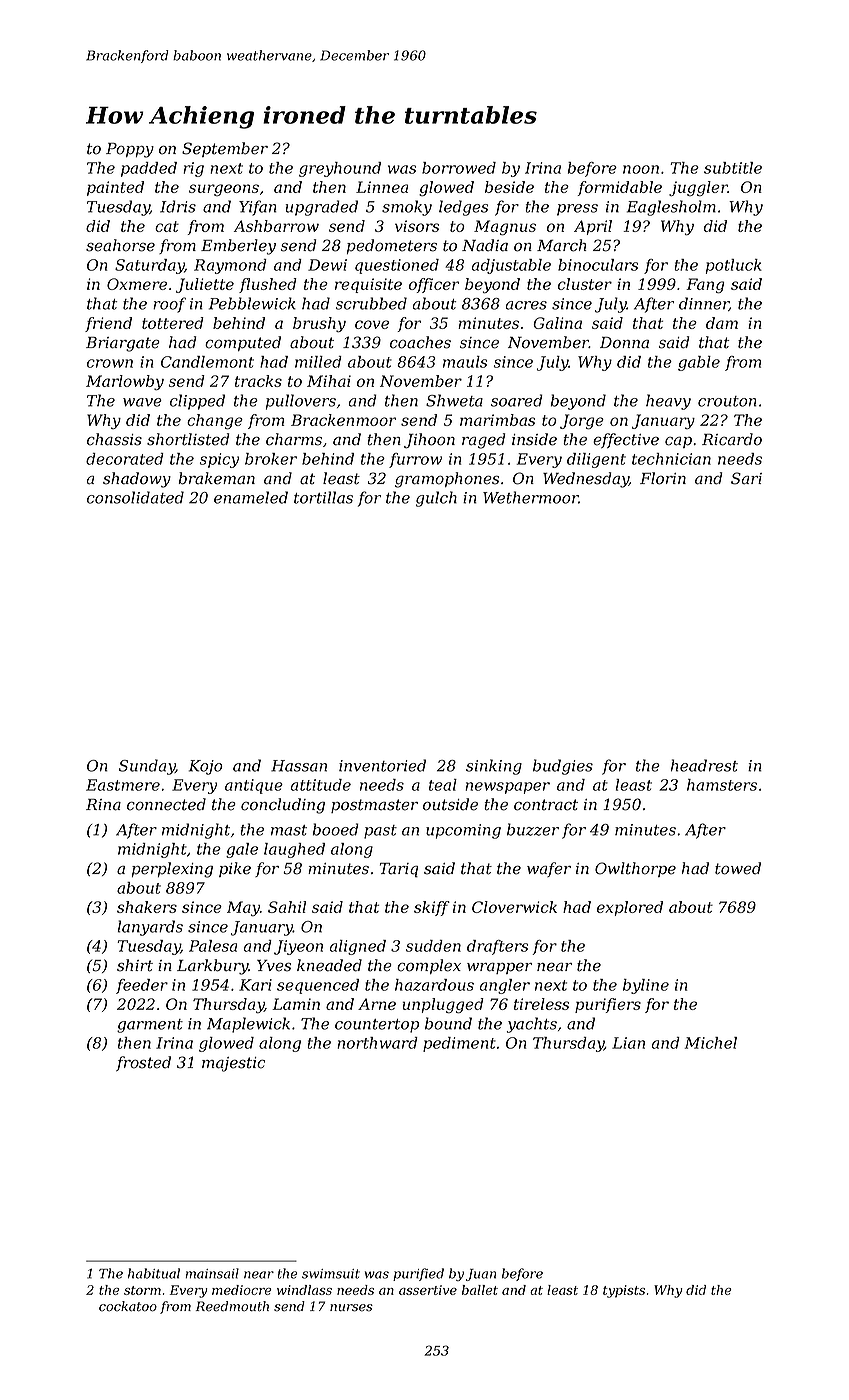 The width and height of the screenshot is (849, 1400). What do you see at coordinates (514, 907) in the screenshot?
I see `Cloverwick` at bounding box center [514, 907].
